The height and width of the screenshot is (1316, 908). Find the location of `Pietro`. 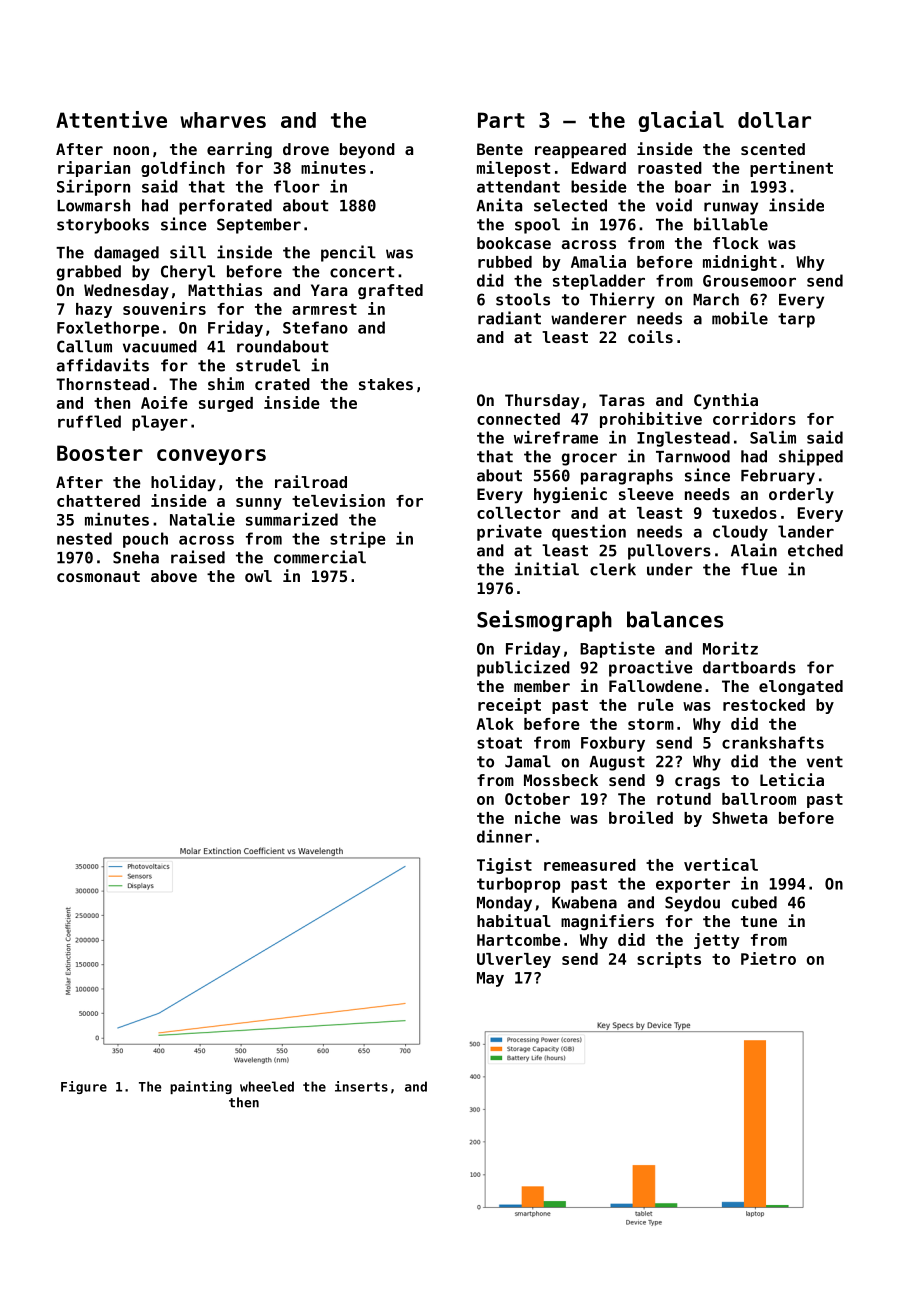

Pietro is located at coordinates (768, 958).
